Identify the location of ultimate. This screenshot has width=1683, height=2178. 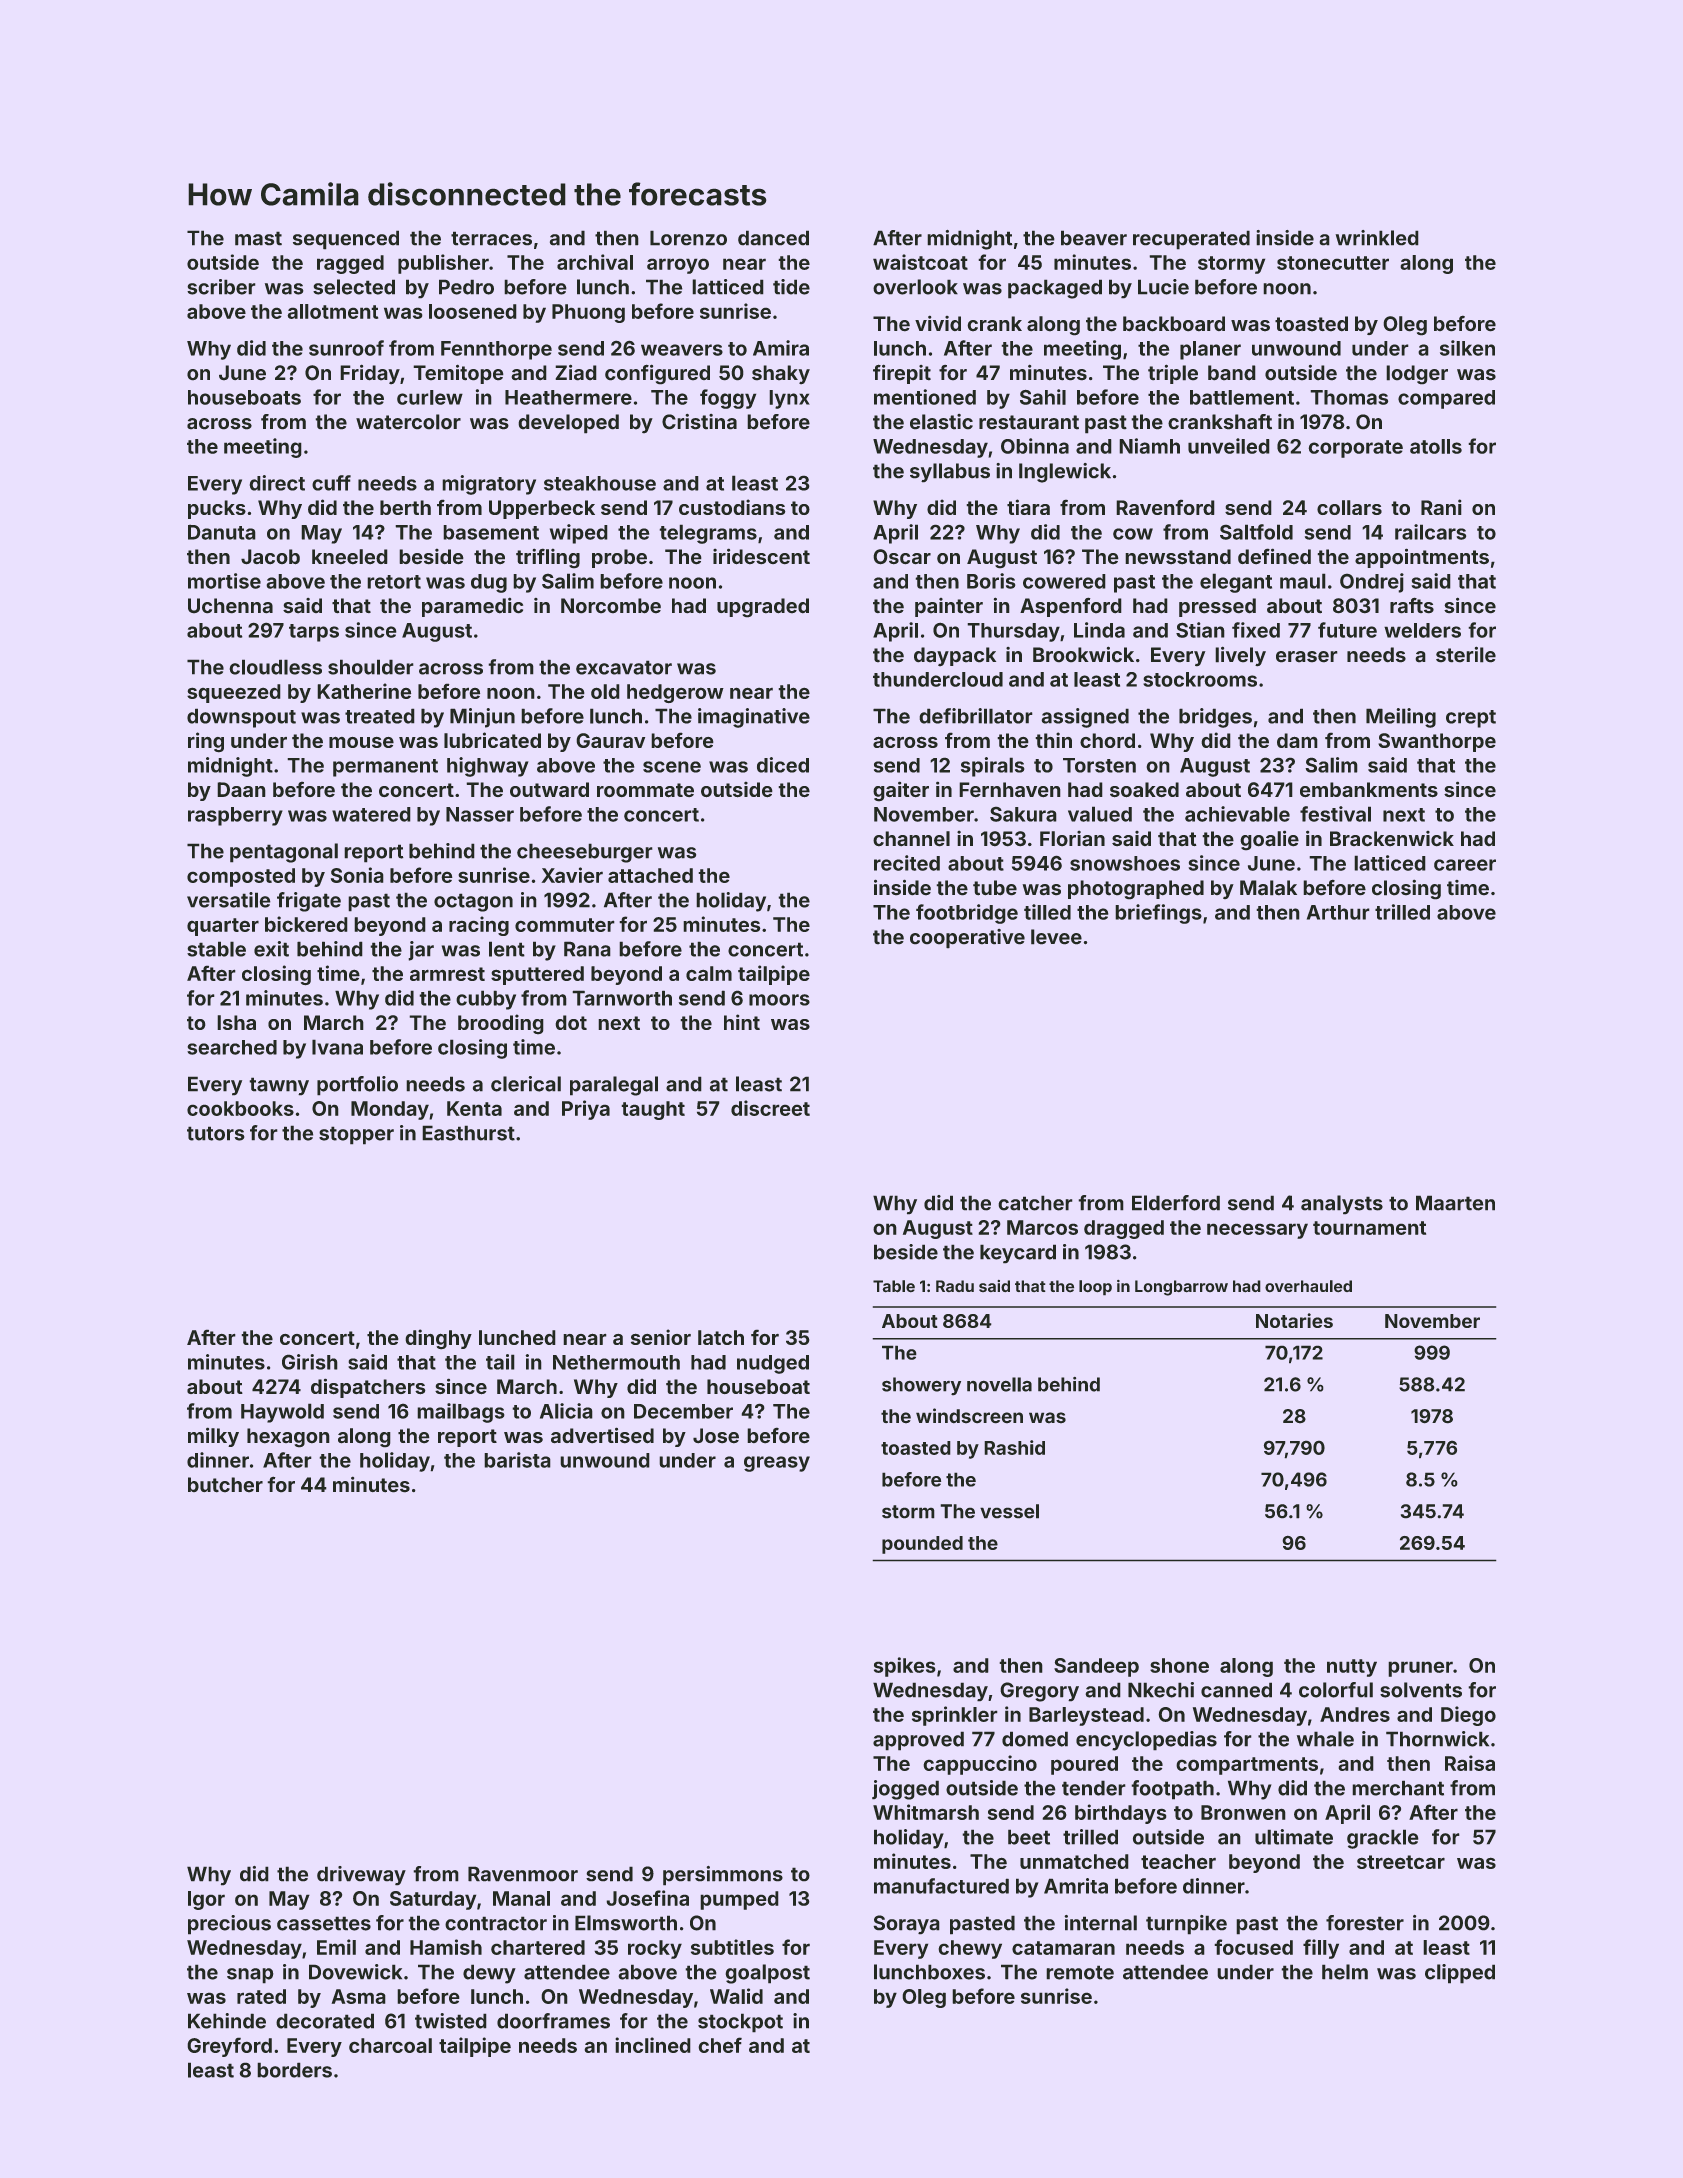
(1294, 1837).
